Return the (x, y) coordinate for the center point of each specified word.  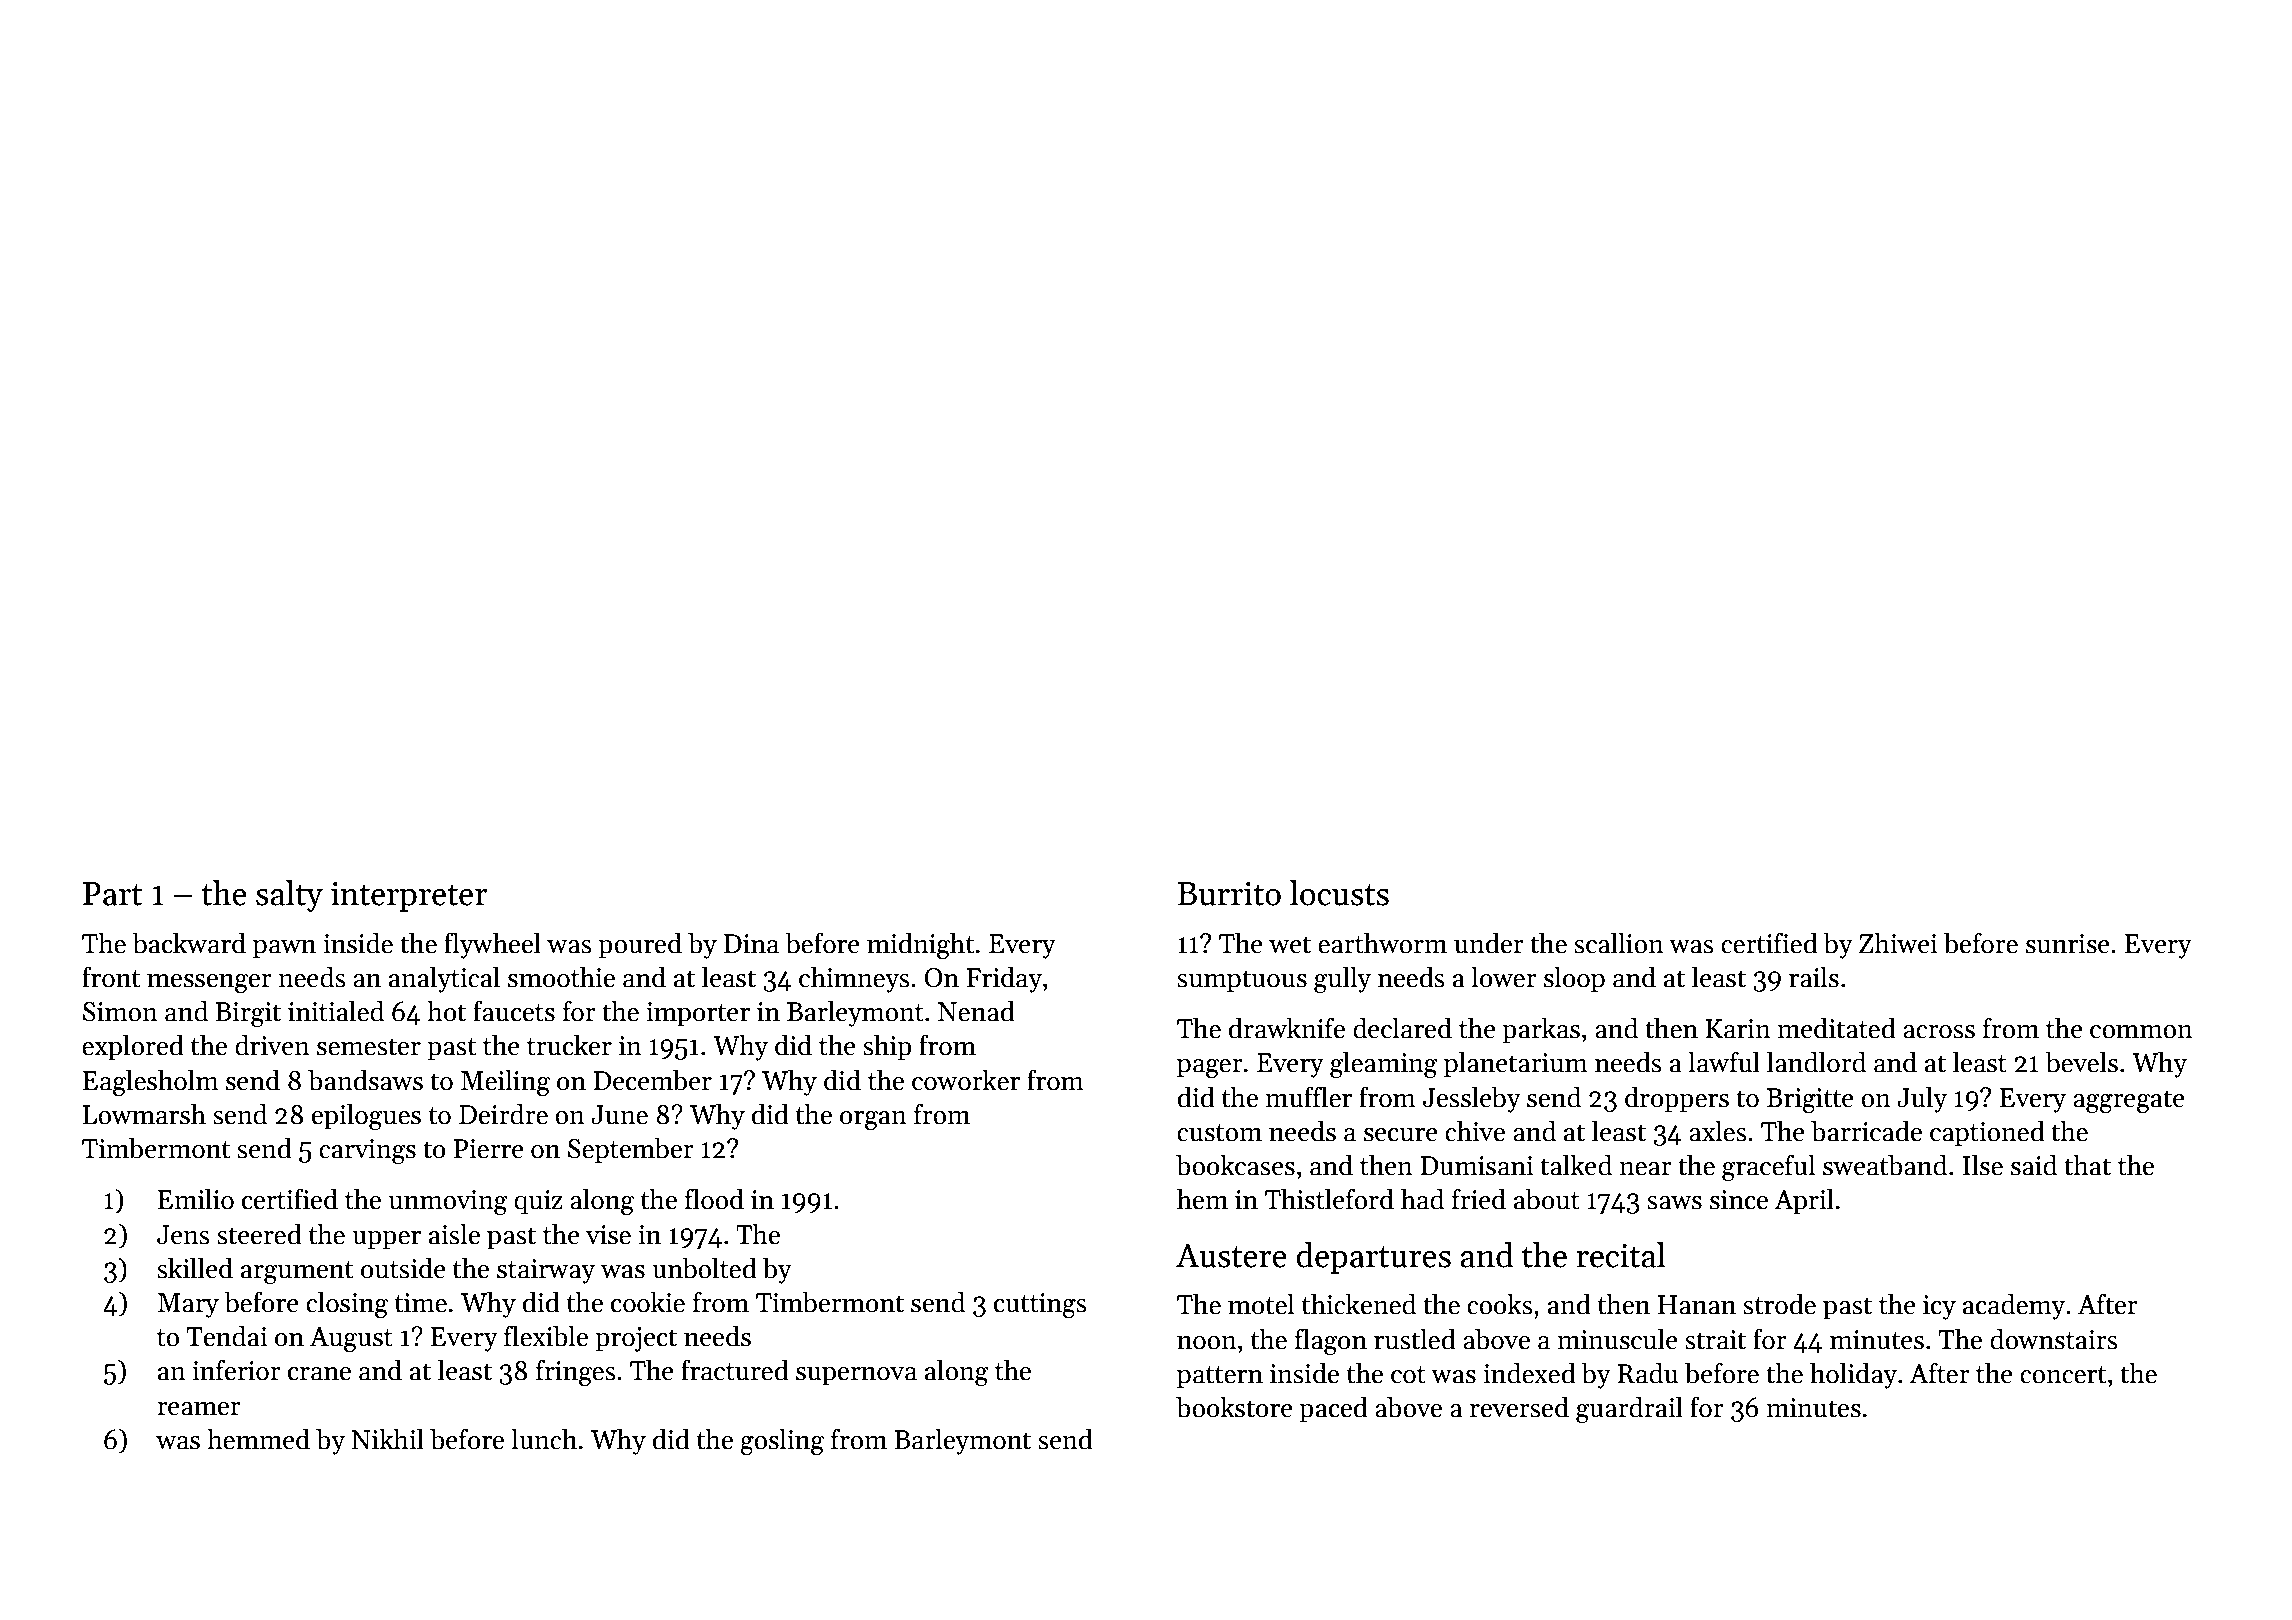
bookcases (1235, 1165)
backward (189, 943)
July (1922, 1099)
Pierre (489, 1149)
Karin (1738, 1029)
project (636, 1339)
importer (698, 1014)
